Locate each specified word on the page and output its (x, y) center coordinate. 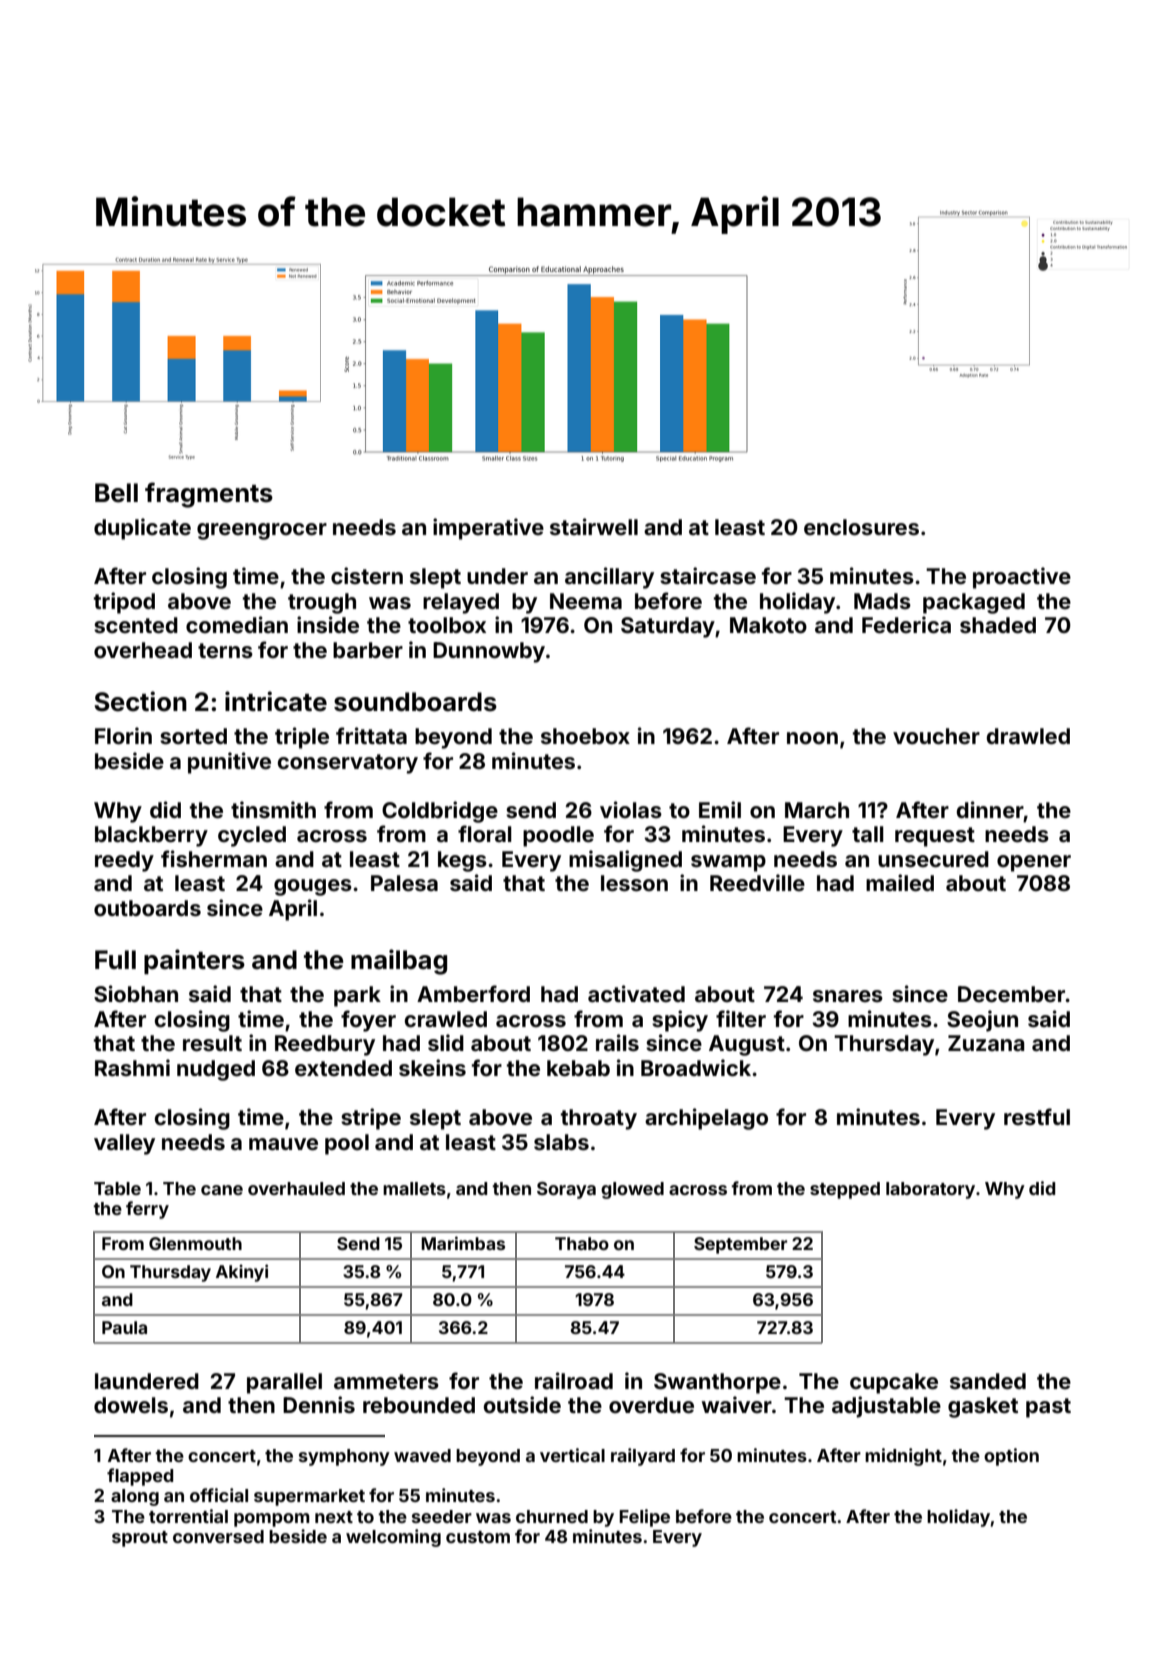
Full (115, 959)
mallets (414, 1188)
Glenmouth (195, 1243)
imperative (488, 529)
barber (368, 650)
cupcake (894, 1383)
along (135, 1497)
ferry (147, 1210)
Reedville (757, 882)
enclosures (861, 527)
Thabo (582, 1243)
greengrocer (262, 531)
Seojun (982, 1021)
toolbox (447, 625)
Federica (906, 624)
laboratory (930, 1190)
